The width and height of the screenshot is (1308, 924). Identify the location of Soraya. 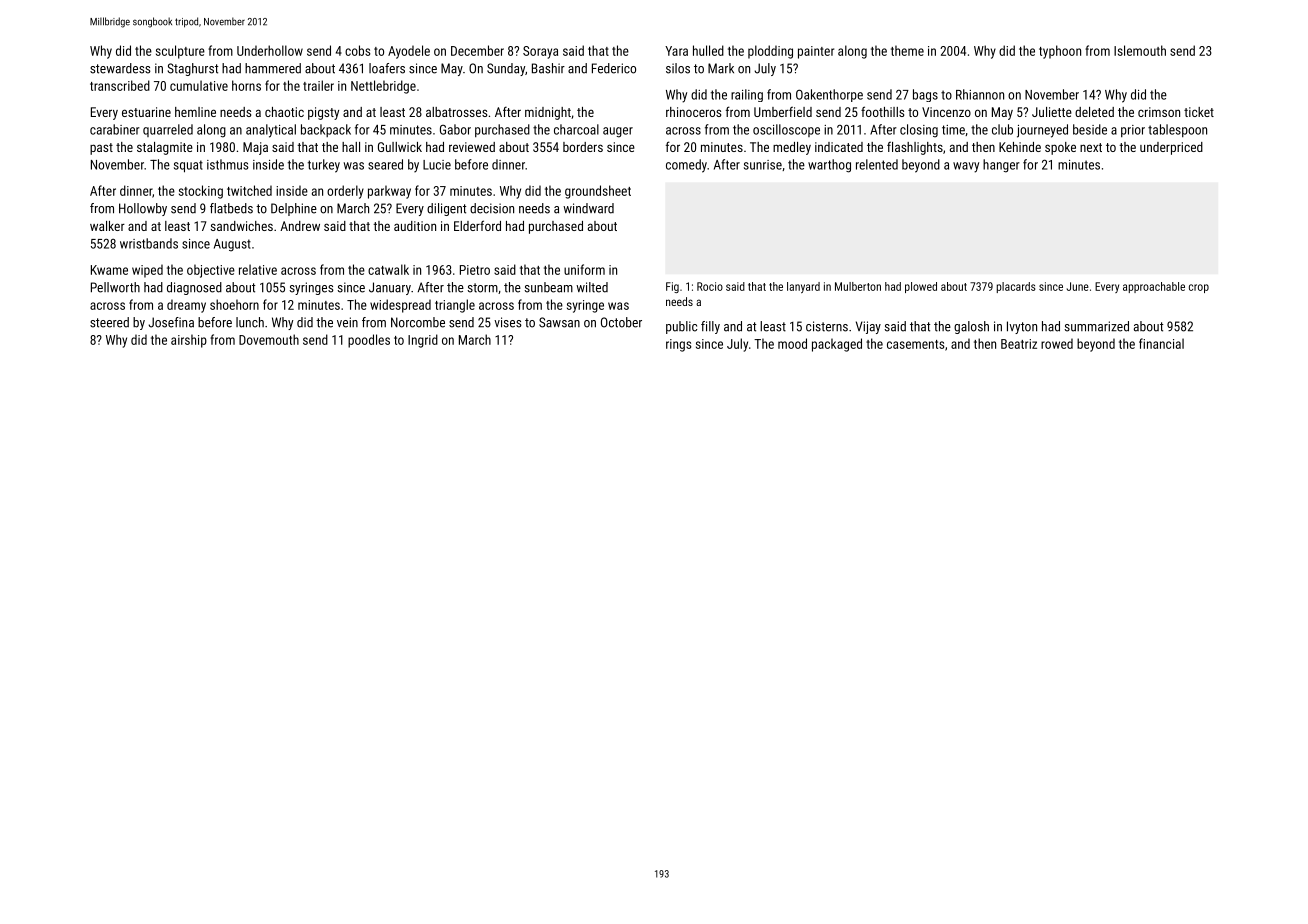
(540, 52).
